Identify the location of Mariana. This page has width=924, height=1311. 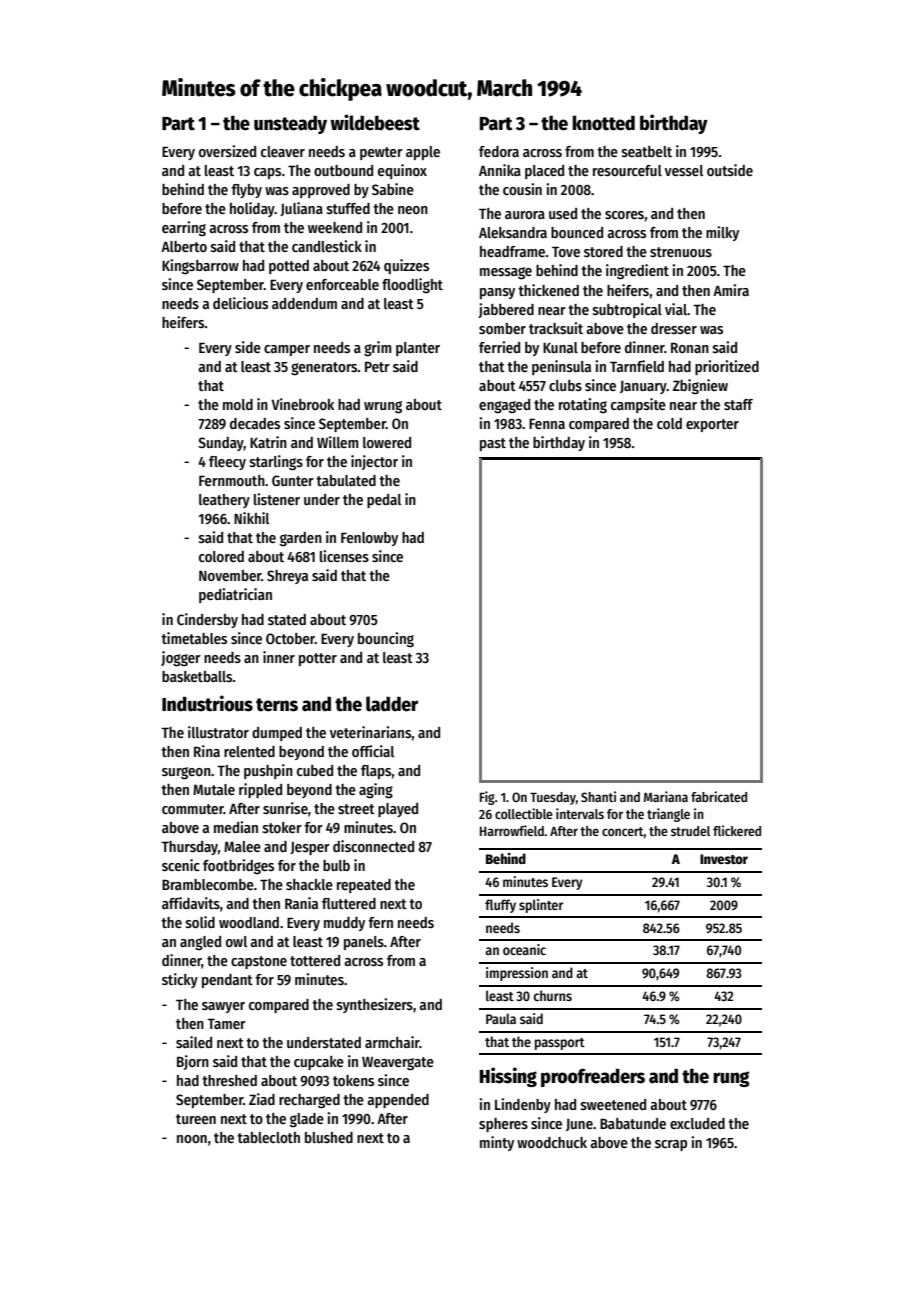
(666, 796).
